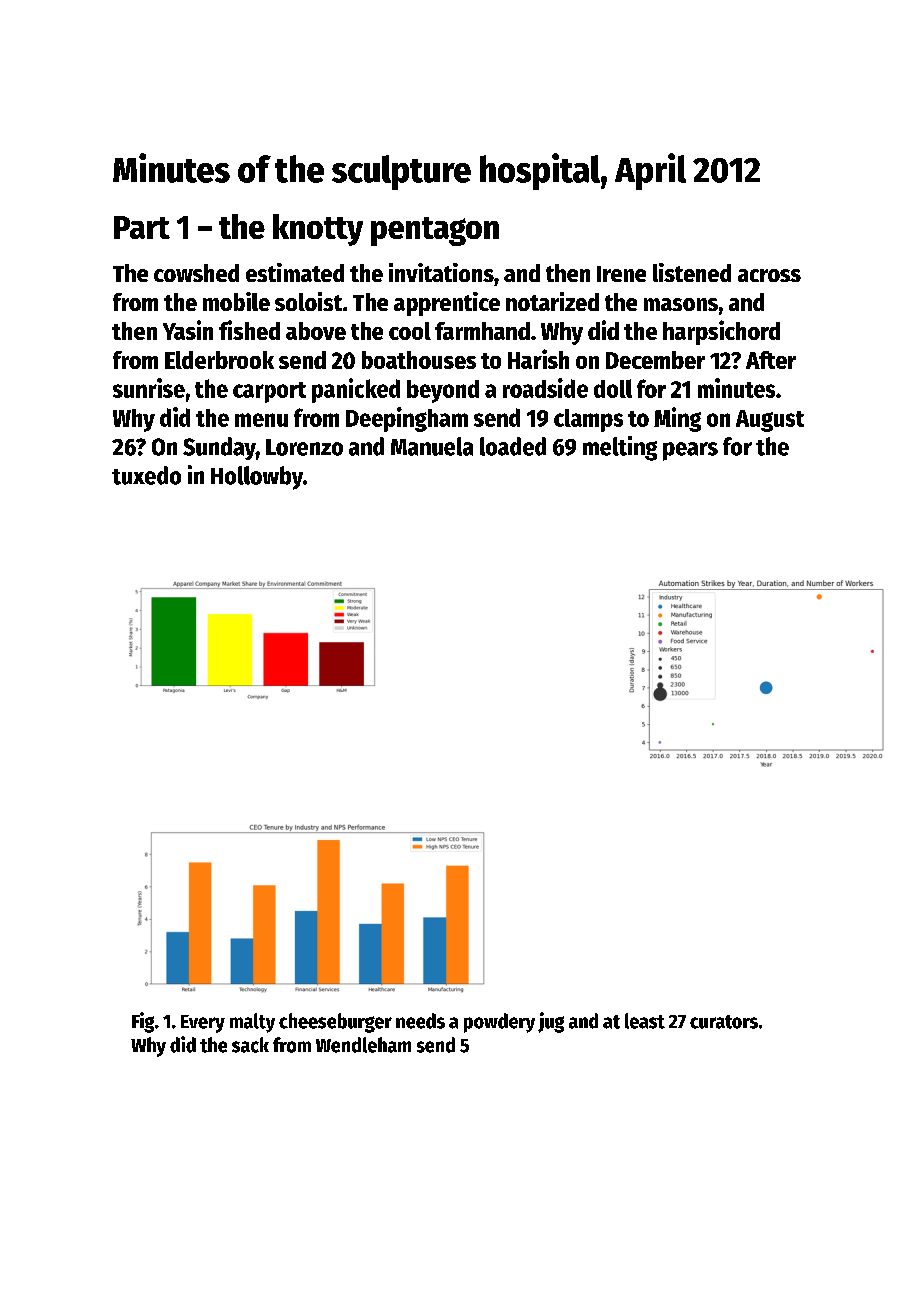 The height and width of the screenshot is (1311, 924). What do you see at coordinates (146, 475) in the screenshot?
I see `tuxedo` at bounding box center [146, 475].
